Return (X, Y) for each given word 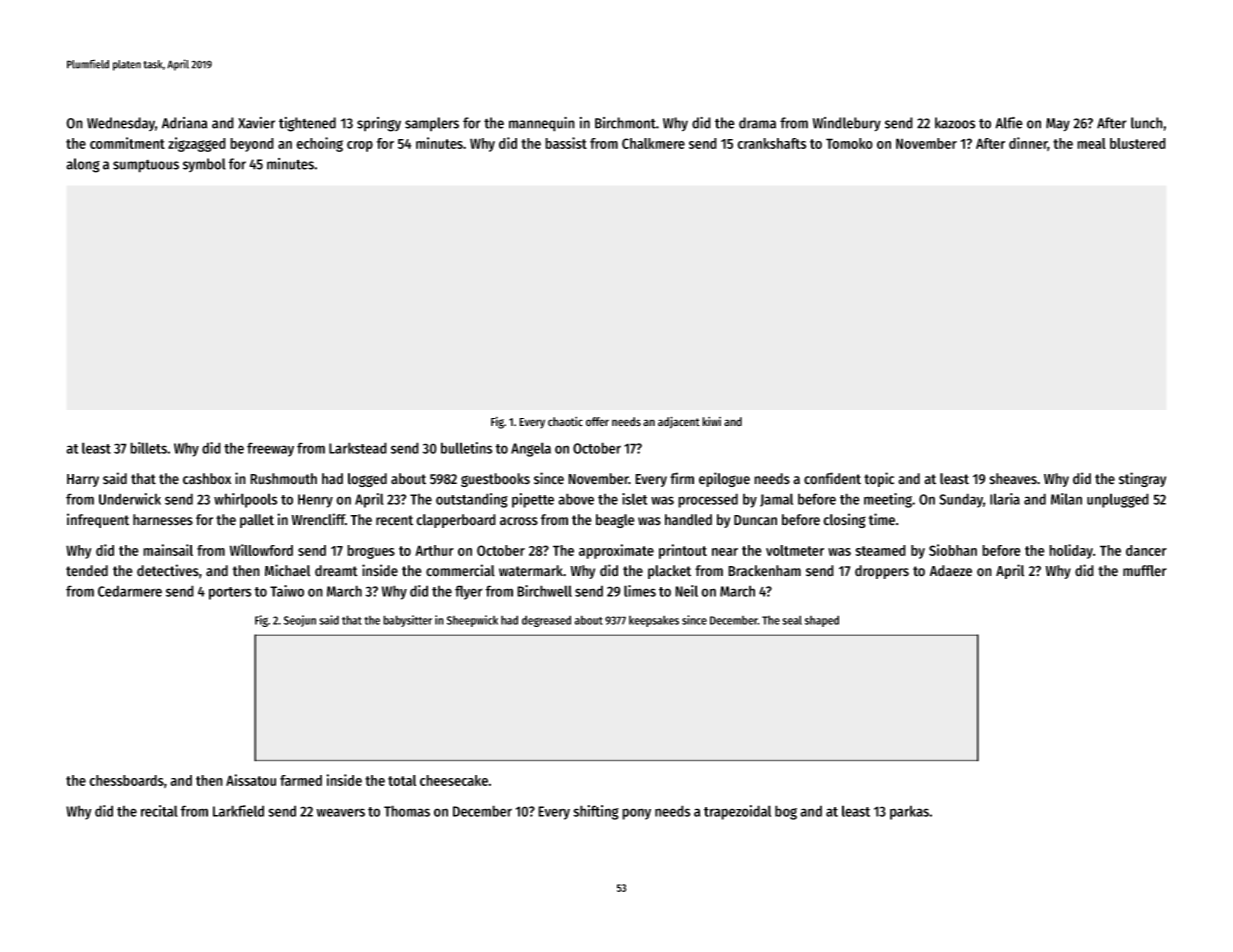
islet (634, 499)
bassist (566, 143)
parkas (909, 812)
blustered (1138, 143)
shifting (596, 812)
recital (159, 811)
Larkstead (358, 448)
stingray (1142, 479)
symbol (204, 165)
